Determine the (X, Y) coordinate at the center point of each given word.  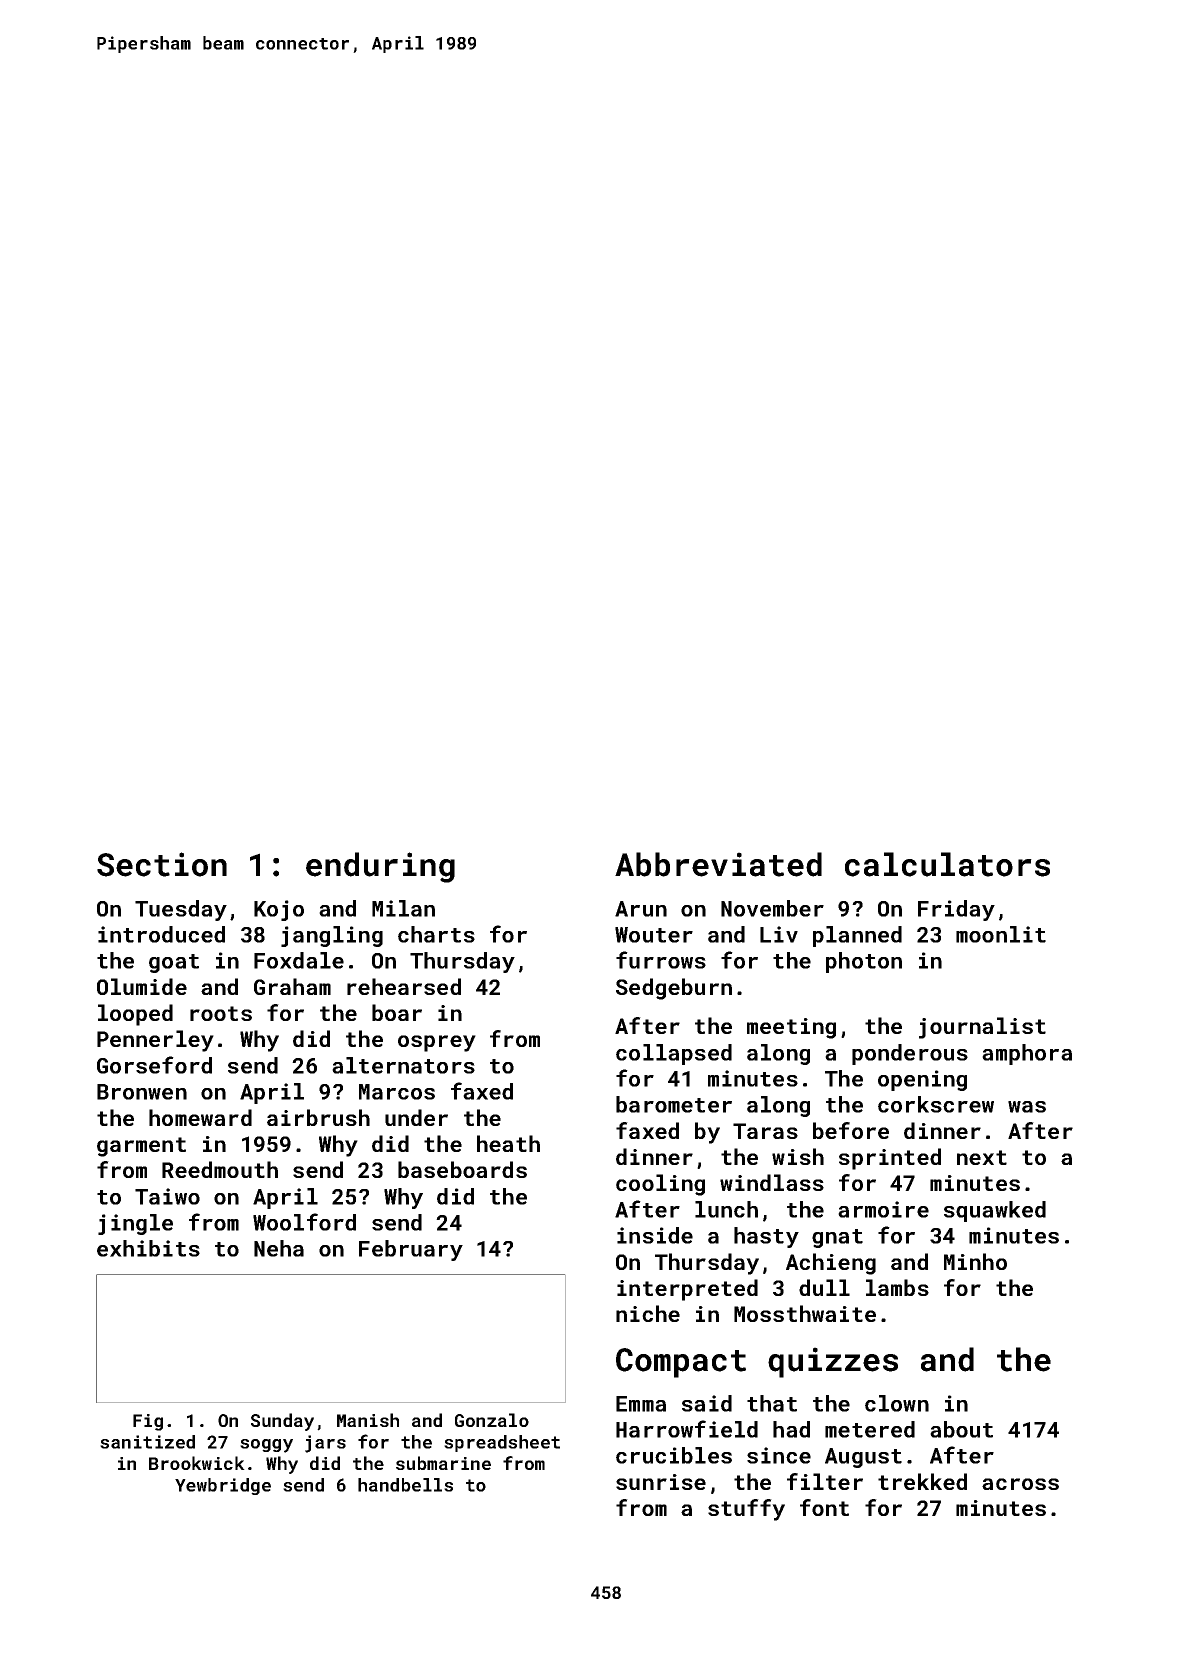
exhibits (148, 1248)
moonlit (1001, 934)
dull (824, 1287)
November (772, 908)
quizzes (833, 1362)
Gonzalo (492, 1420)
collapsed (674, 1054)
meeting (791, 1028)
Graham (292, 986)
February (411, 1250)
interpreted (687, 1290)
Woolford (304, 1222)
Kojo (279, 910)
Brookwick (197, 1463)
